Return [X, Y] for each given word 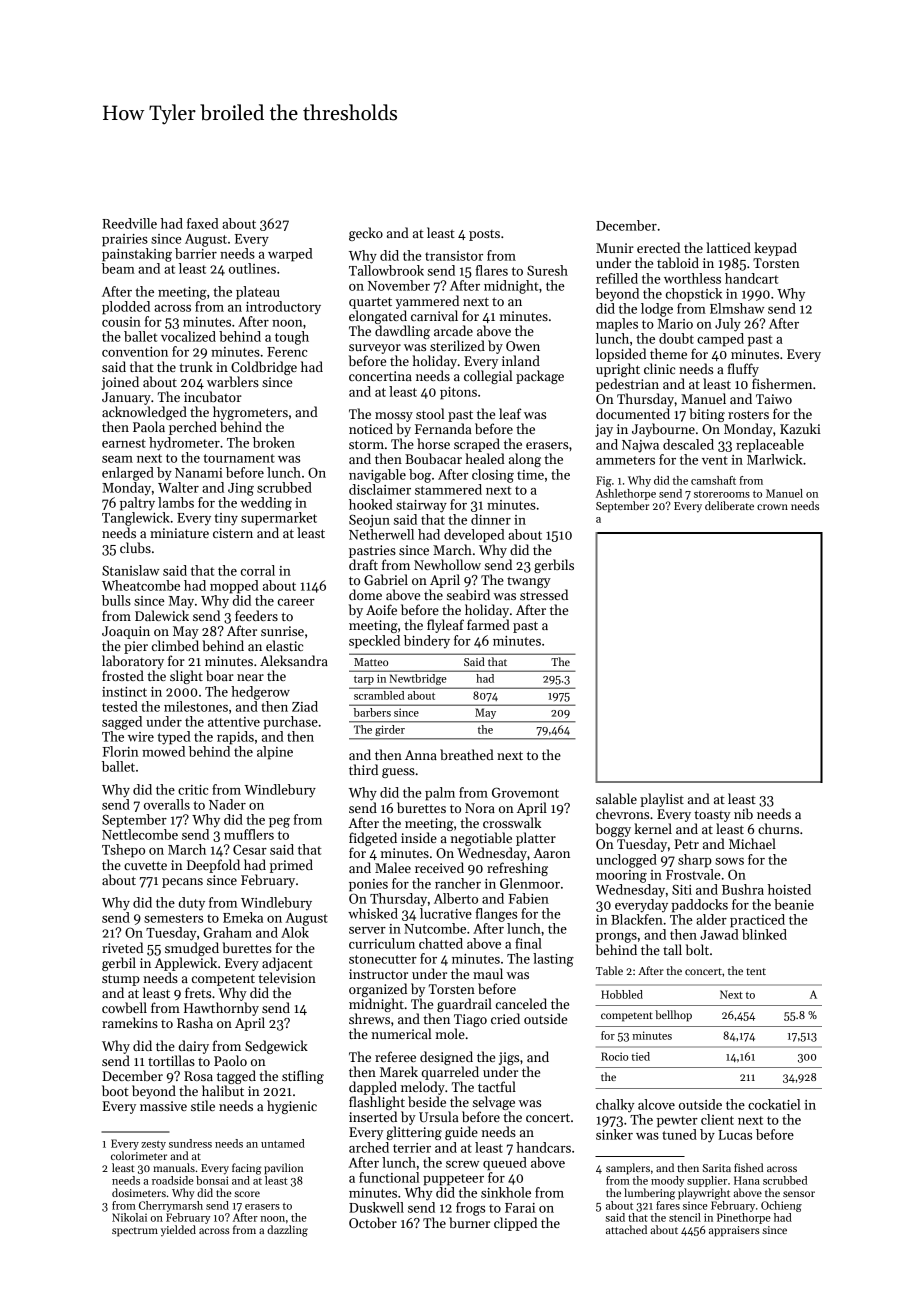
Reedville [129, 223]
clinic [659, 368]
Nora [480, 808]
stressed [544, 594]
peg [279, 823]
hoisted [789, 889]
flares [492, 270]
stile [203, 1105]
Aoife [381, 609]
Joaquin [126, 632]
